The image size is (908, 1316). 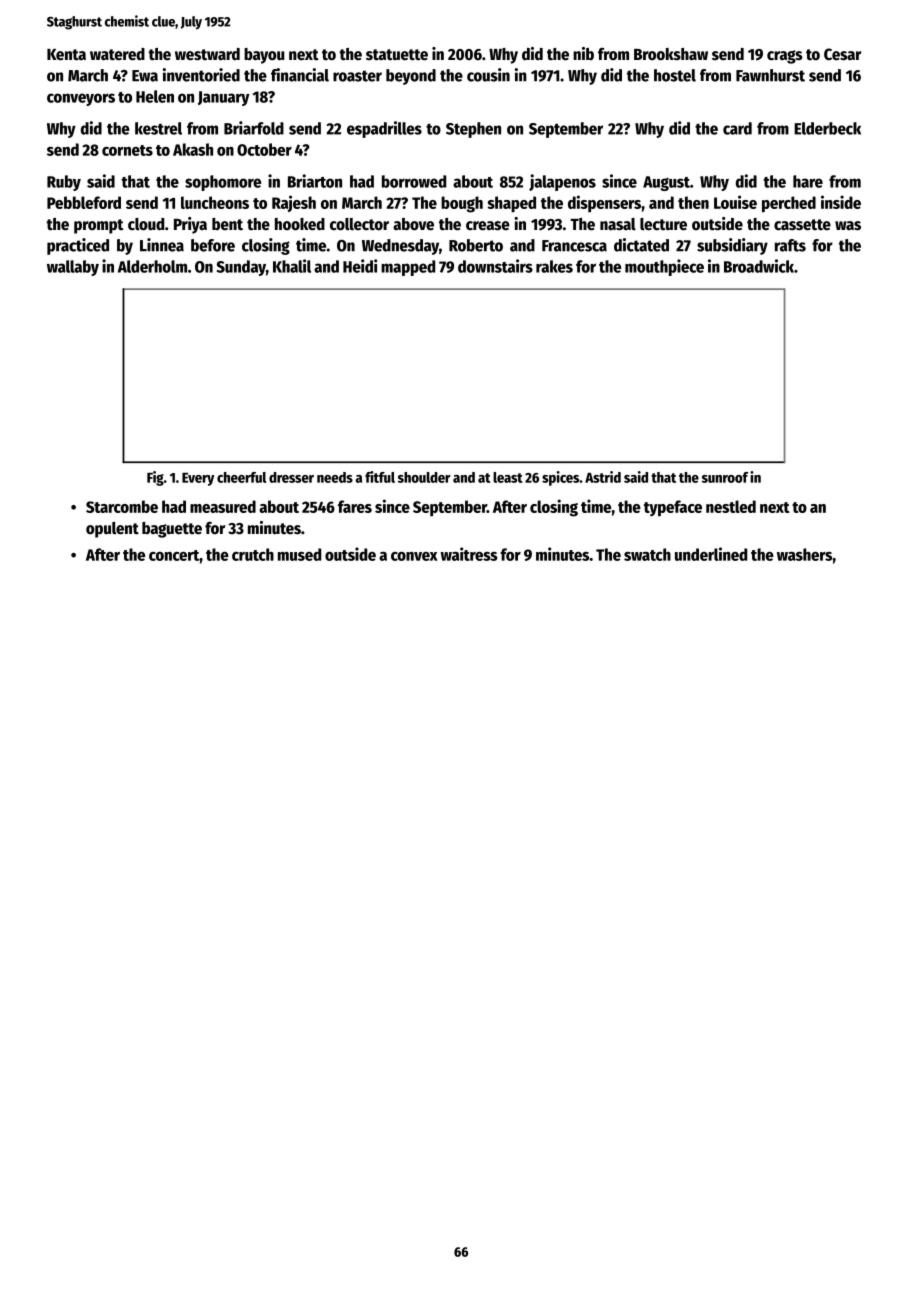 What do you see at coordinates (155, 478) in the screenshot?
I see `Fig` at bounding box center [155, 478].
